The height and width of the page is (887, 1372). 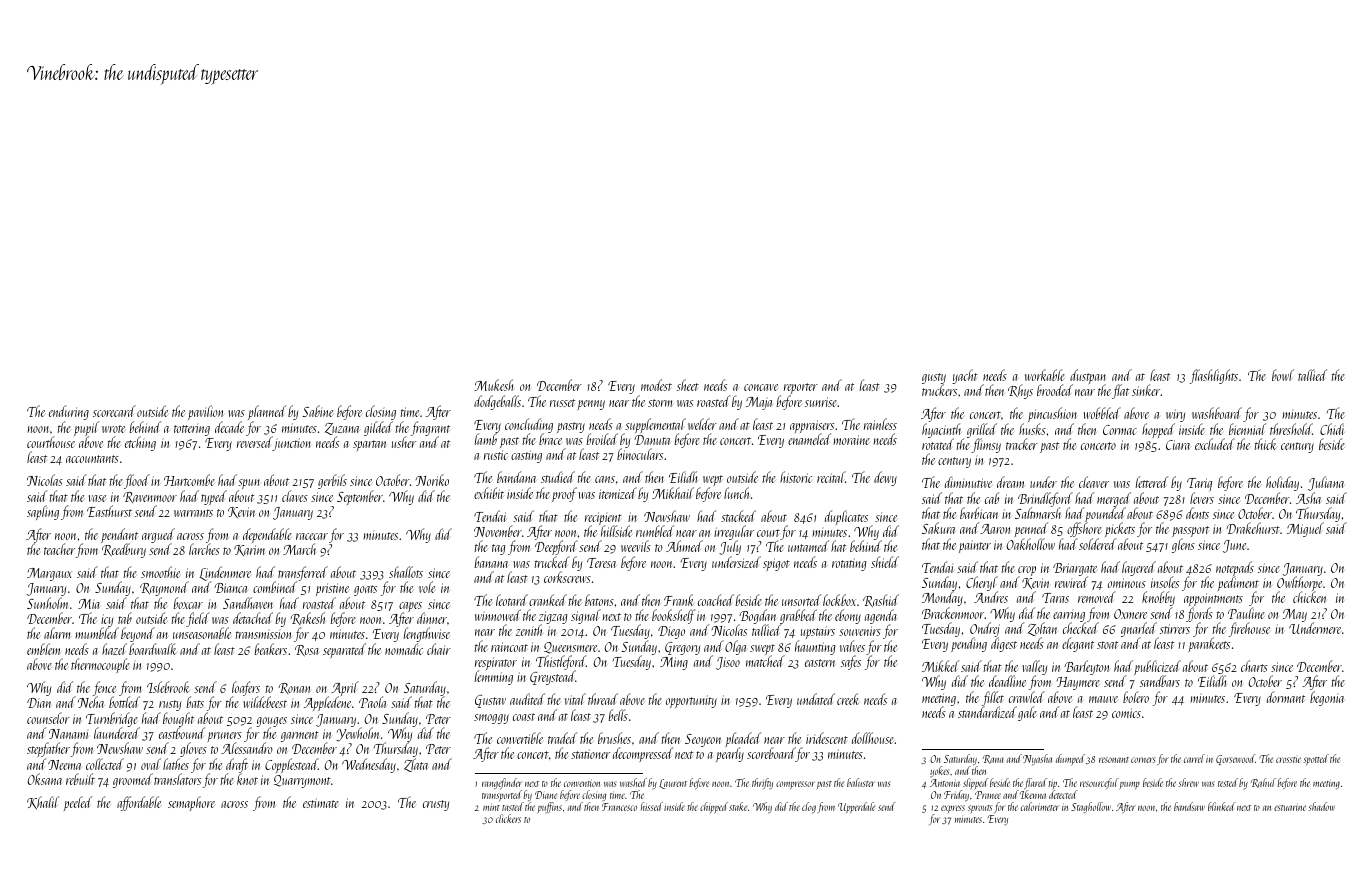 What do you see at coordinates (765, 661) in the page?
I see `matched` at bounding box center [765, 661].
